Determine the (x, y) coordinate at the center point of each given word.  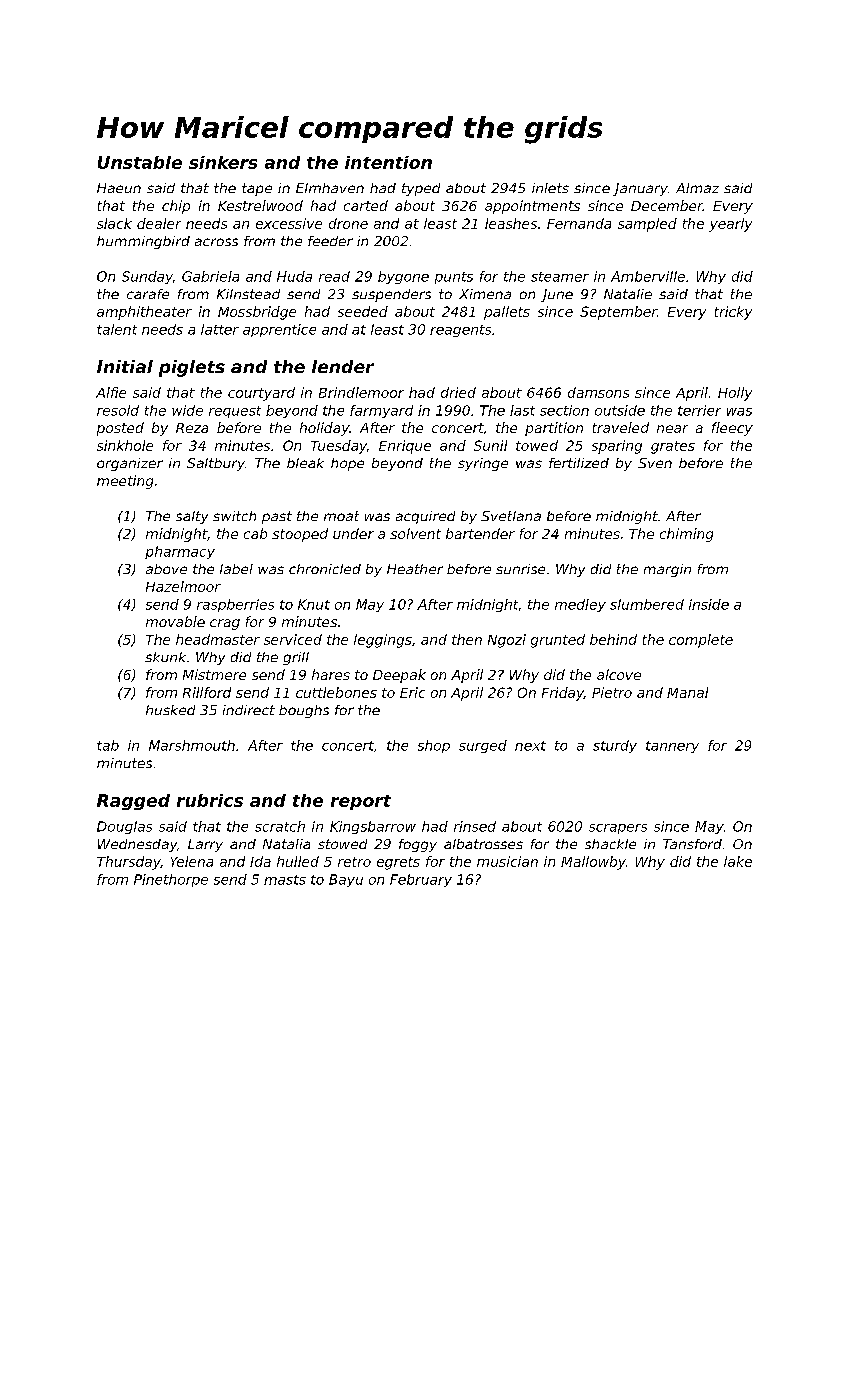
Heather (415, 569)
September (618, 313)
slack (114, 223)
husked (170, 710)
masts (285, 880)
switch (234, 516)
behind (613, 639)
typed (421, 189)
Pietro (612, 692)
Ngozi (507, 641)
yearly (730, 225)
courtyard (261, 394)
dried (458, 392)
